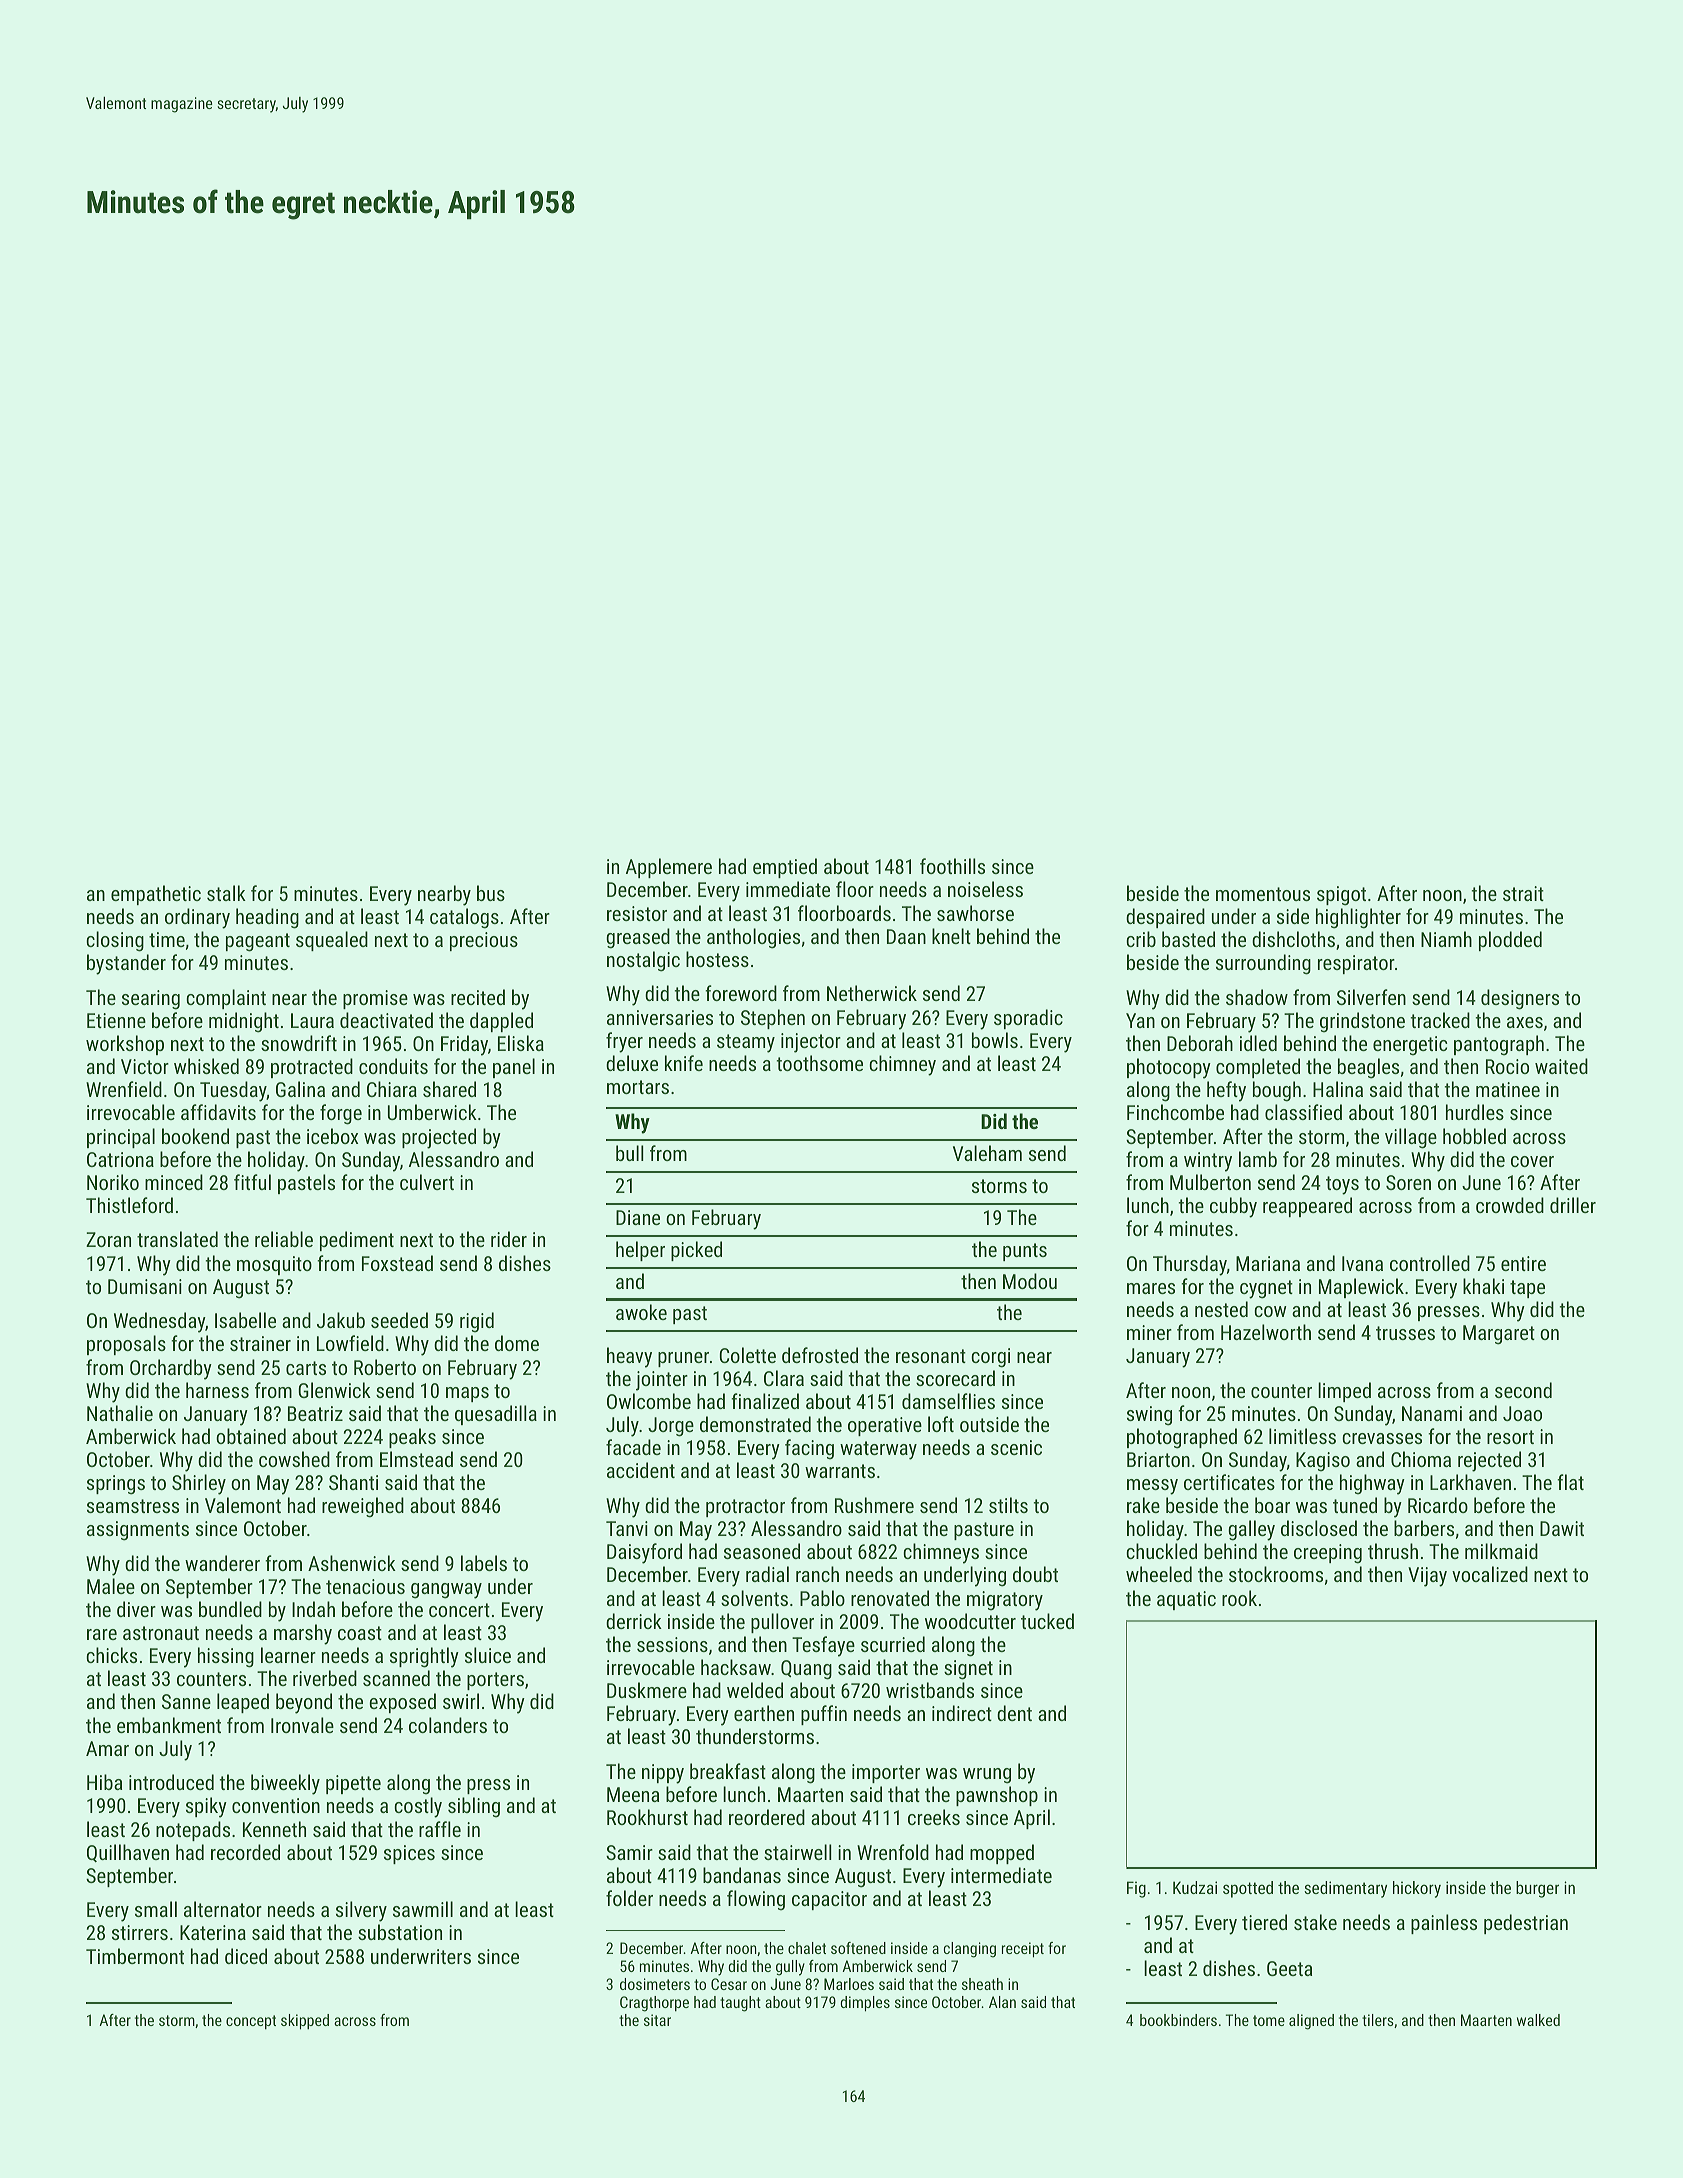 This screenshot has width=1683, height=2178. Describe the element at coordinates (423, 1909) in the screenshot. I see `sawmill` at that location.
